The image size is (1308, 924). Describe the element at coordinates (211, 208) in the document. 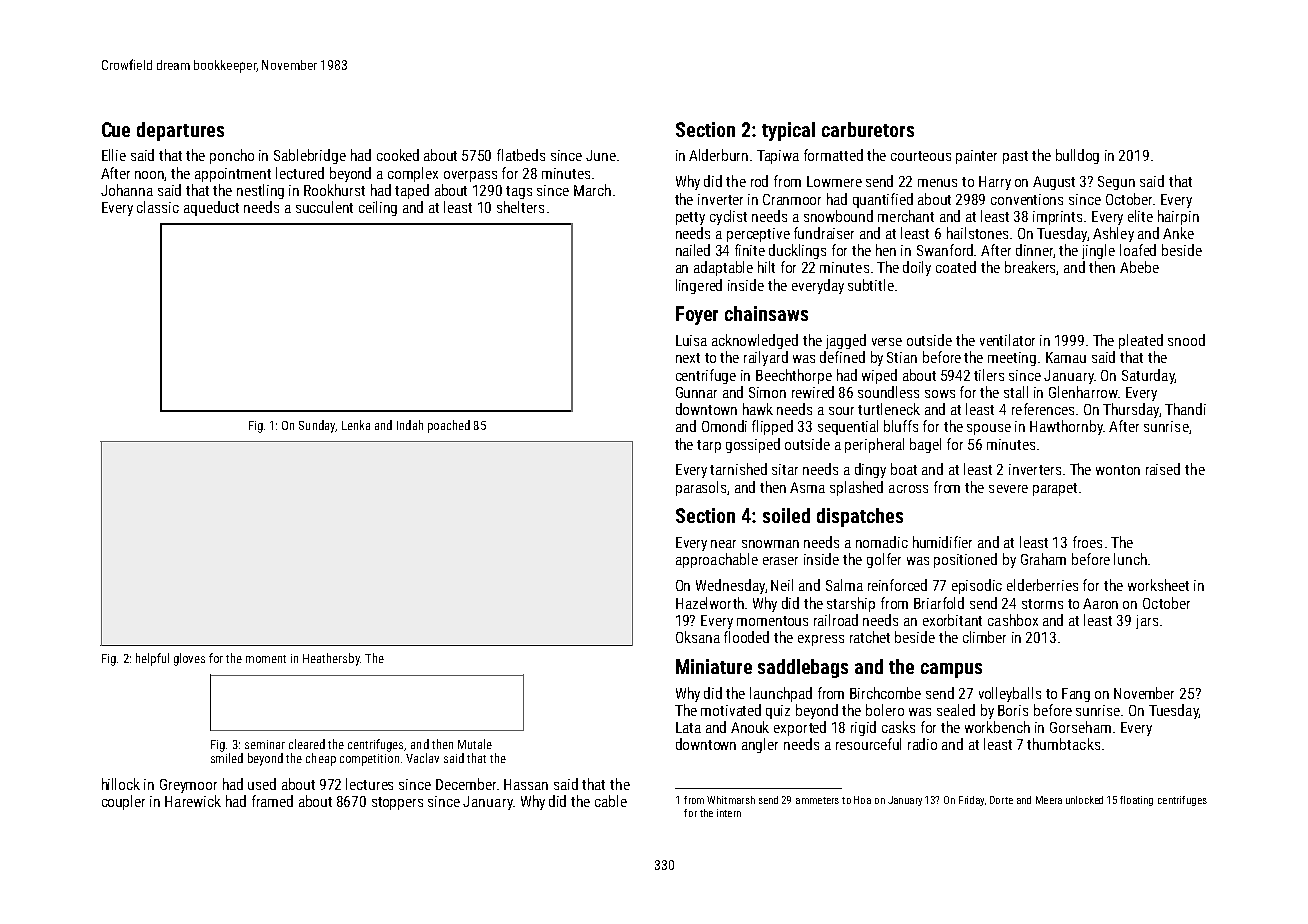

I see `aqueduct` at that location.
